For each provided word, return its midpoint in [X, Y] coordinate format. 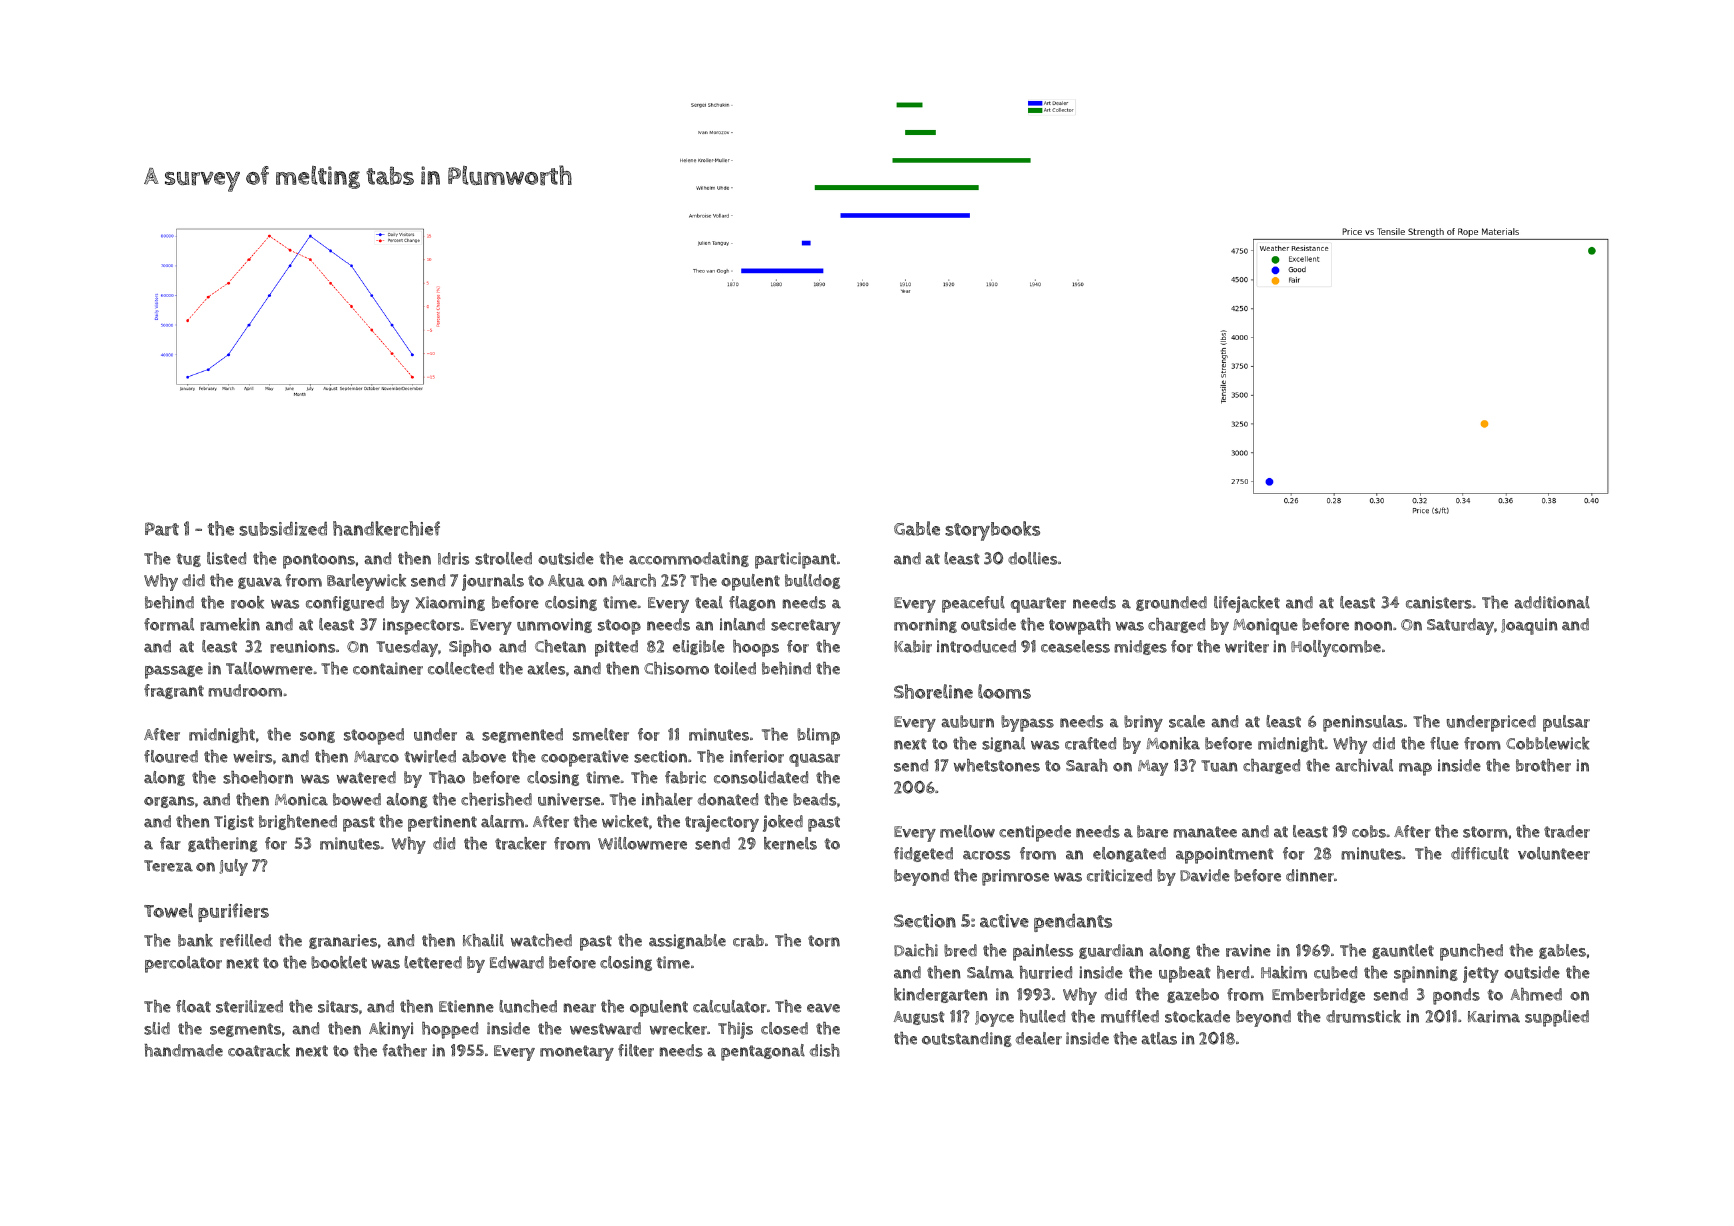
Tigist [234, 822]
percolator [183, 964]
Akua [566, 580]
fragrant [174, 691]
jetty [1481, 974]
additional [1552, 602]
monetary [577, 1053]
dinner [1310, 875]
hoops [756, 648]
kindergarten [941, 995]
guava [260, 583]
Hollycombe [1336, 648]
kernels [790, 843]
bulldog [812, 581]
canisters [1439, 602]
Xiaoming [450, 603]
